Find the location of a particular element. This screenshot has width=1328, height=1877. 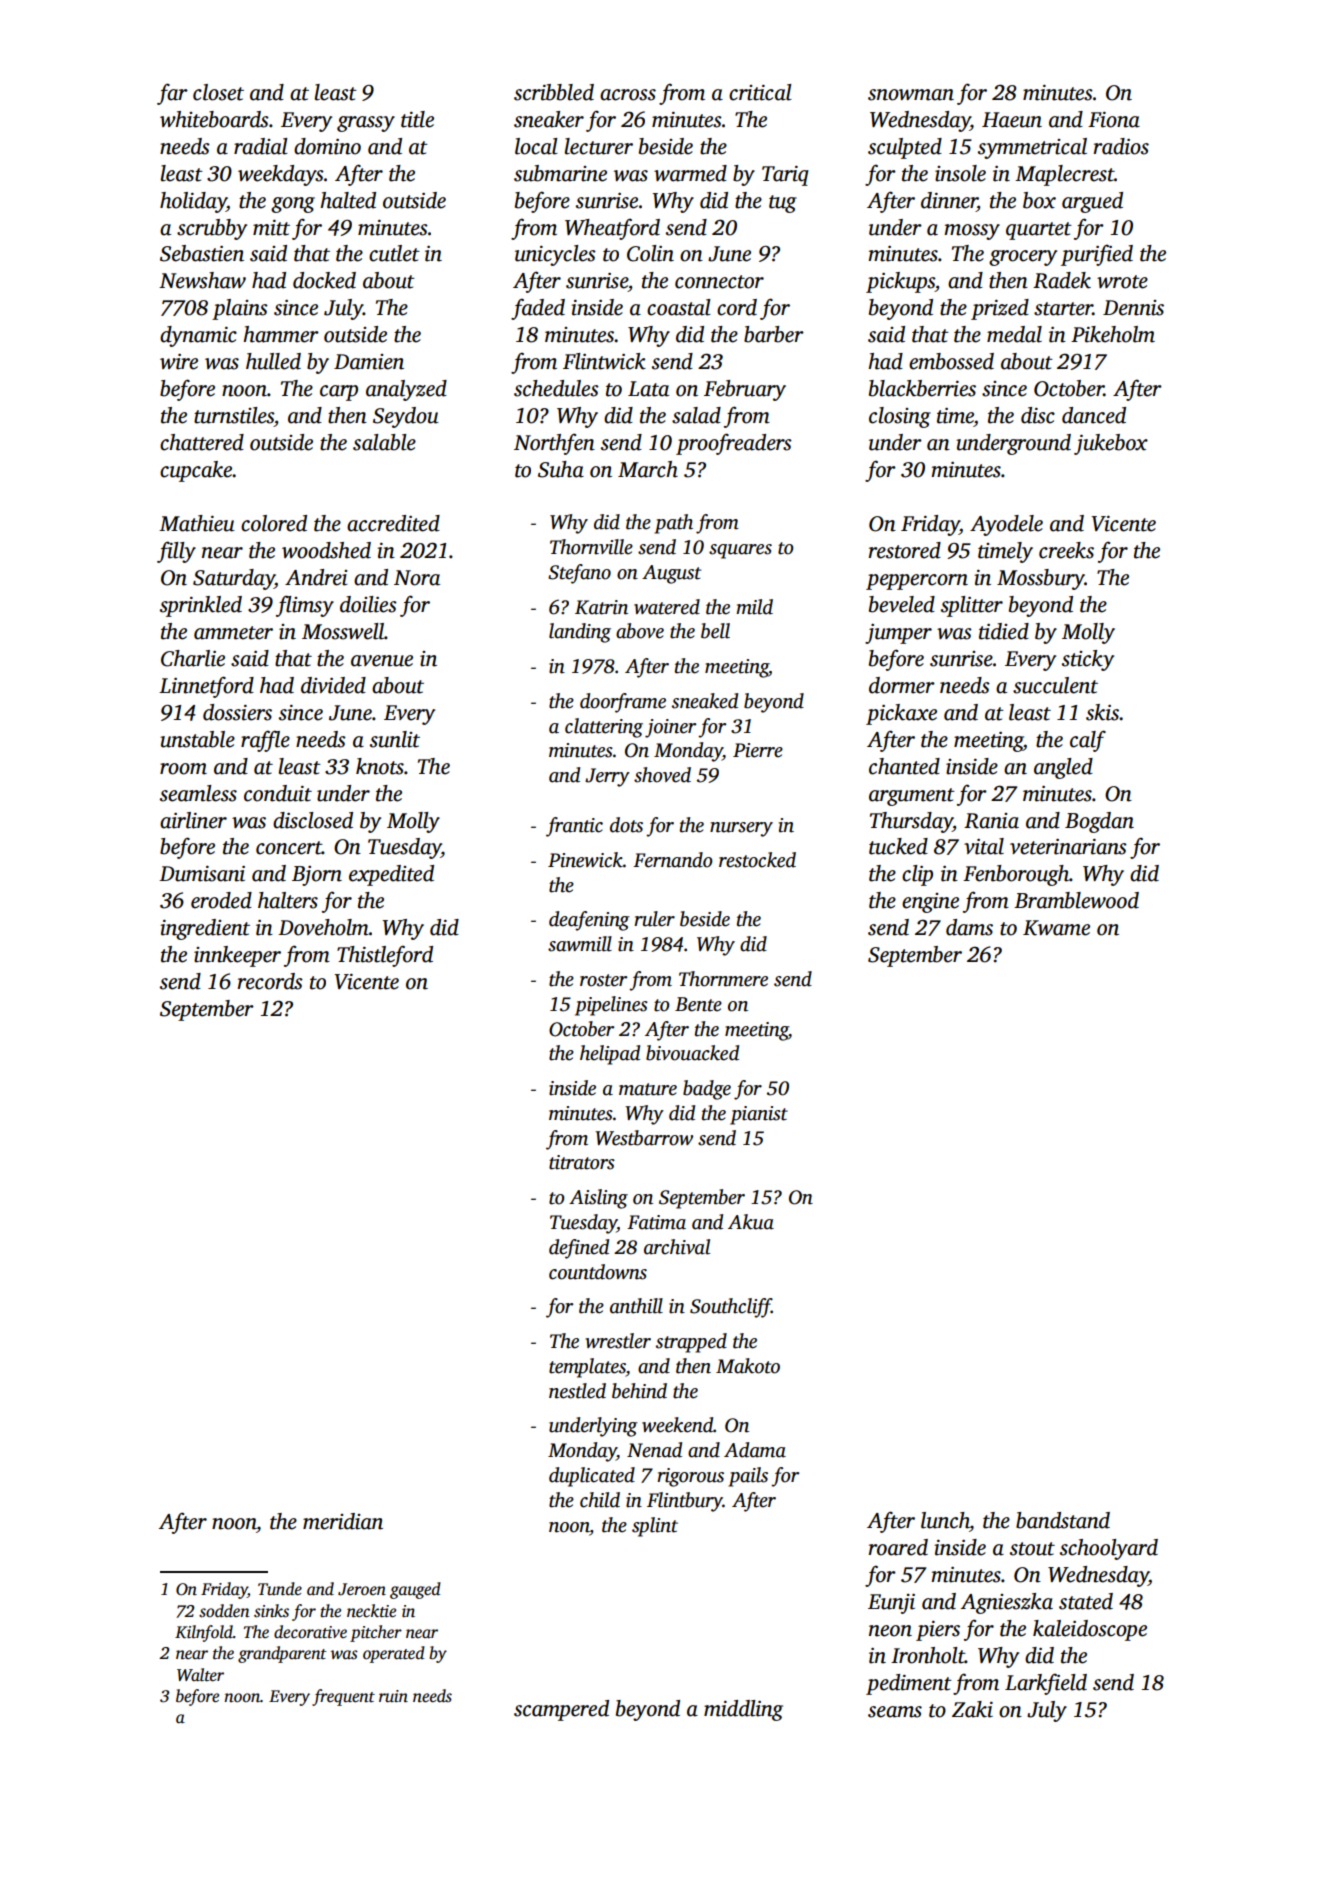

Haeun is located at coordinates (1012, 120).
